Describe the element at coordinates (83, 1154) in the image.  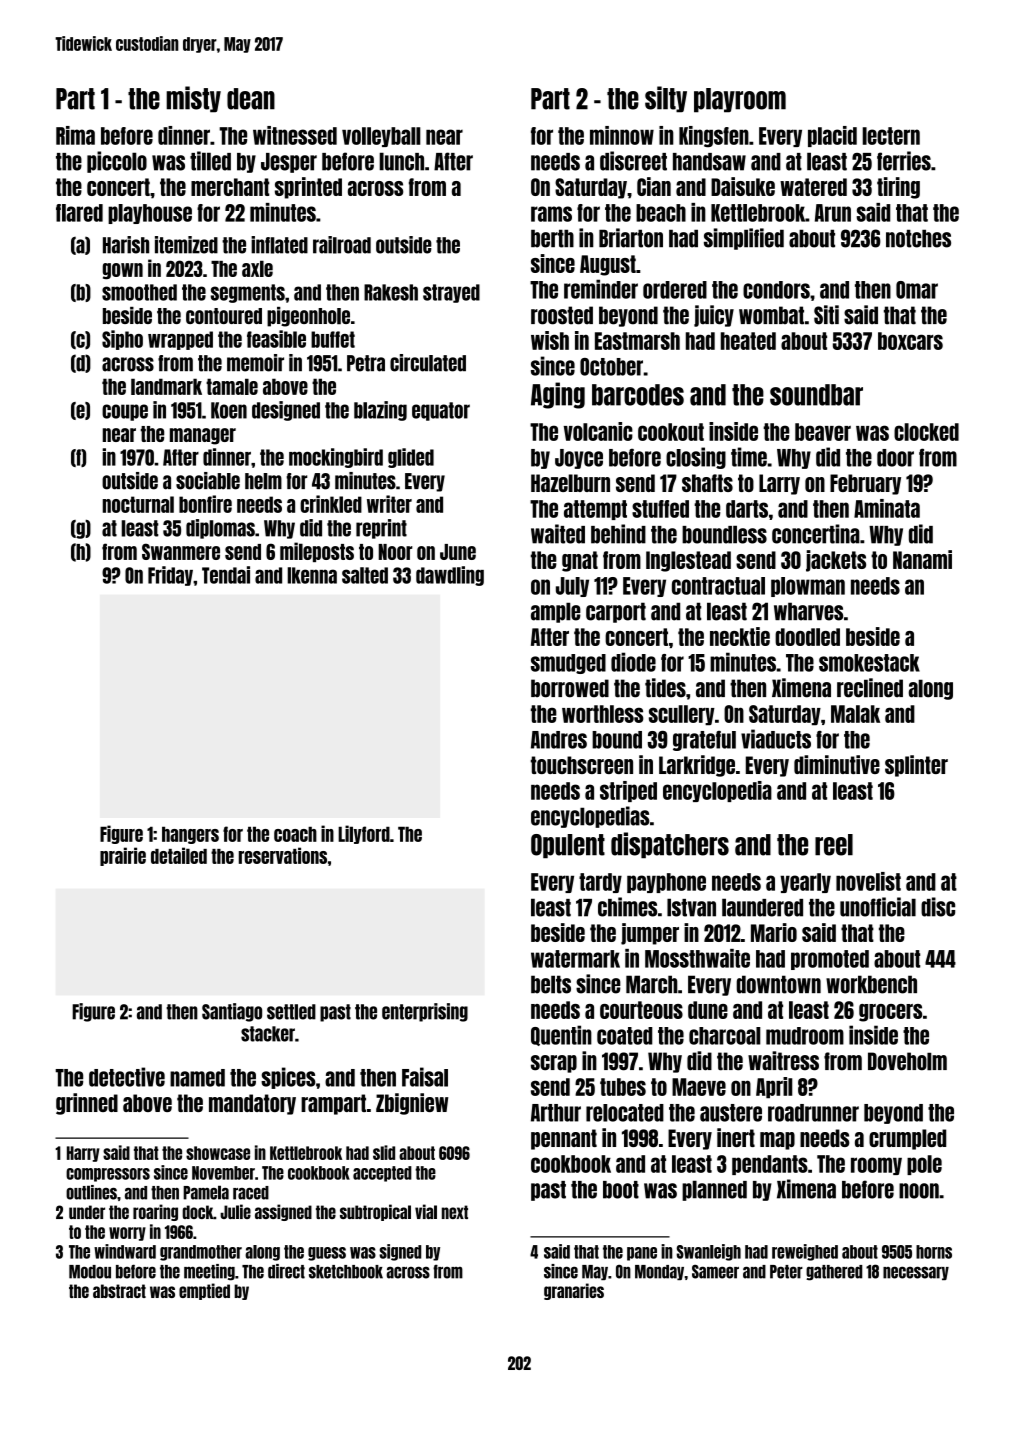
I see `Harry` at that location.
